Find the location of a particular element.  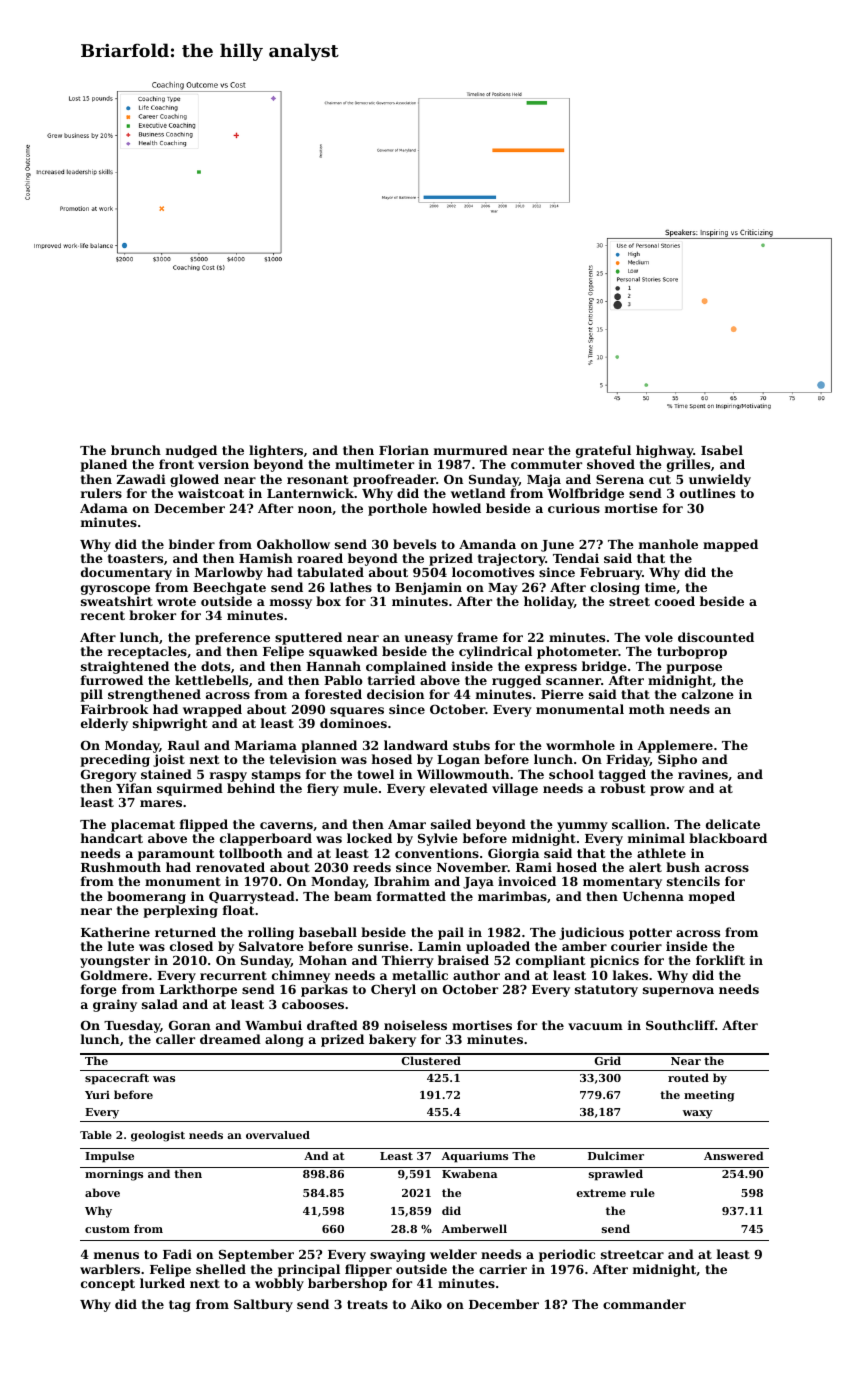

murmured is located at coordinates (471, 450).
